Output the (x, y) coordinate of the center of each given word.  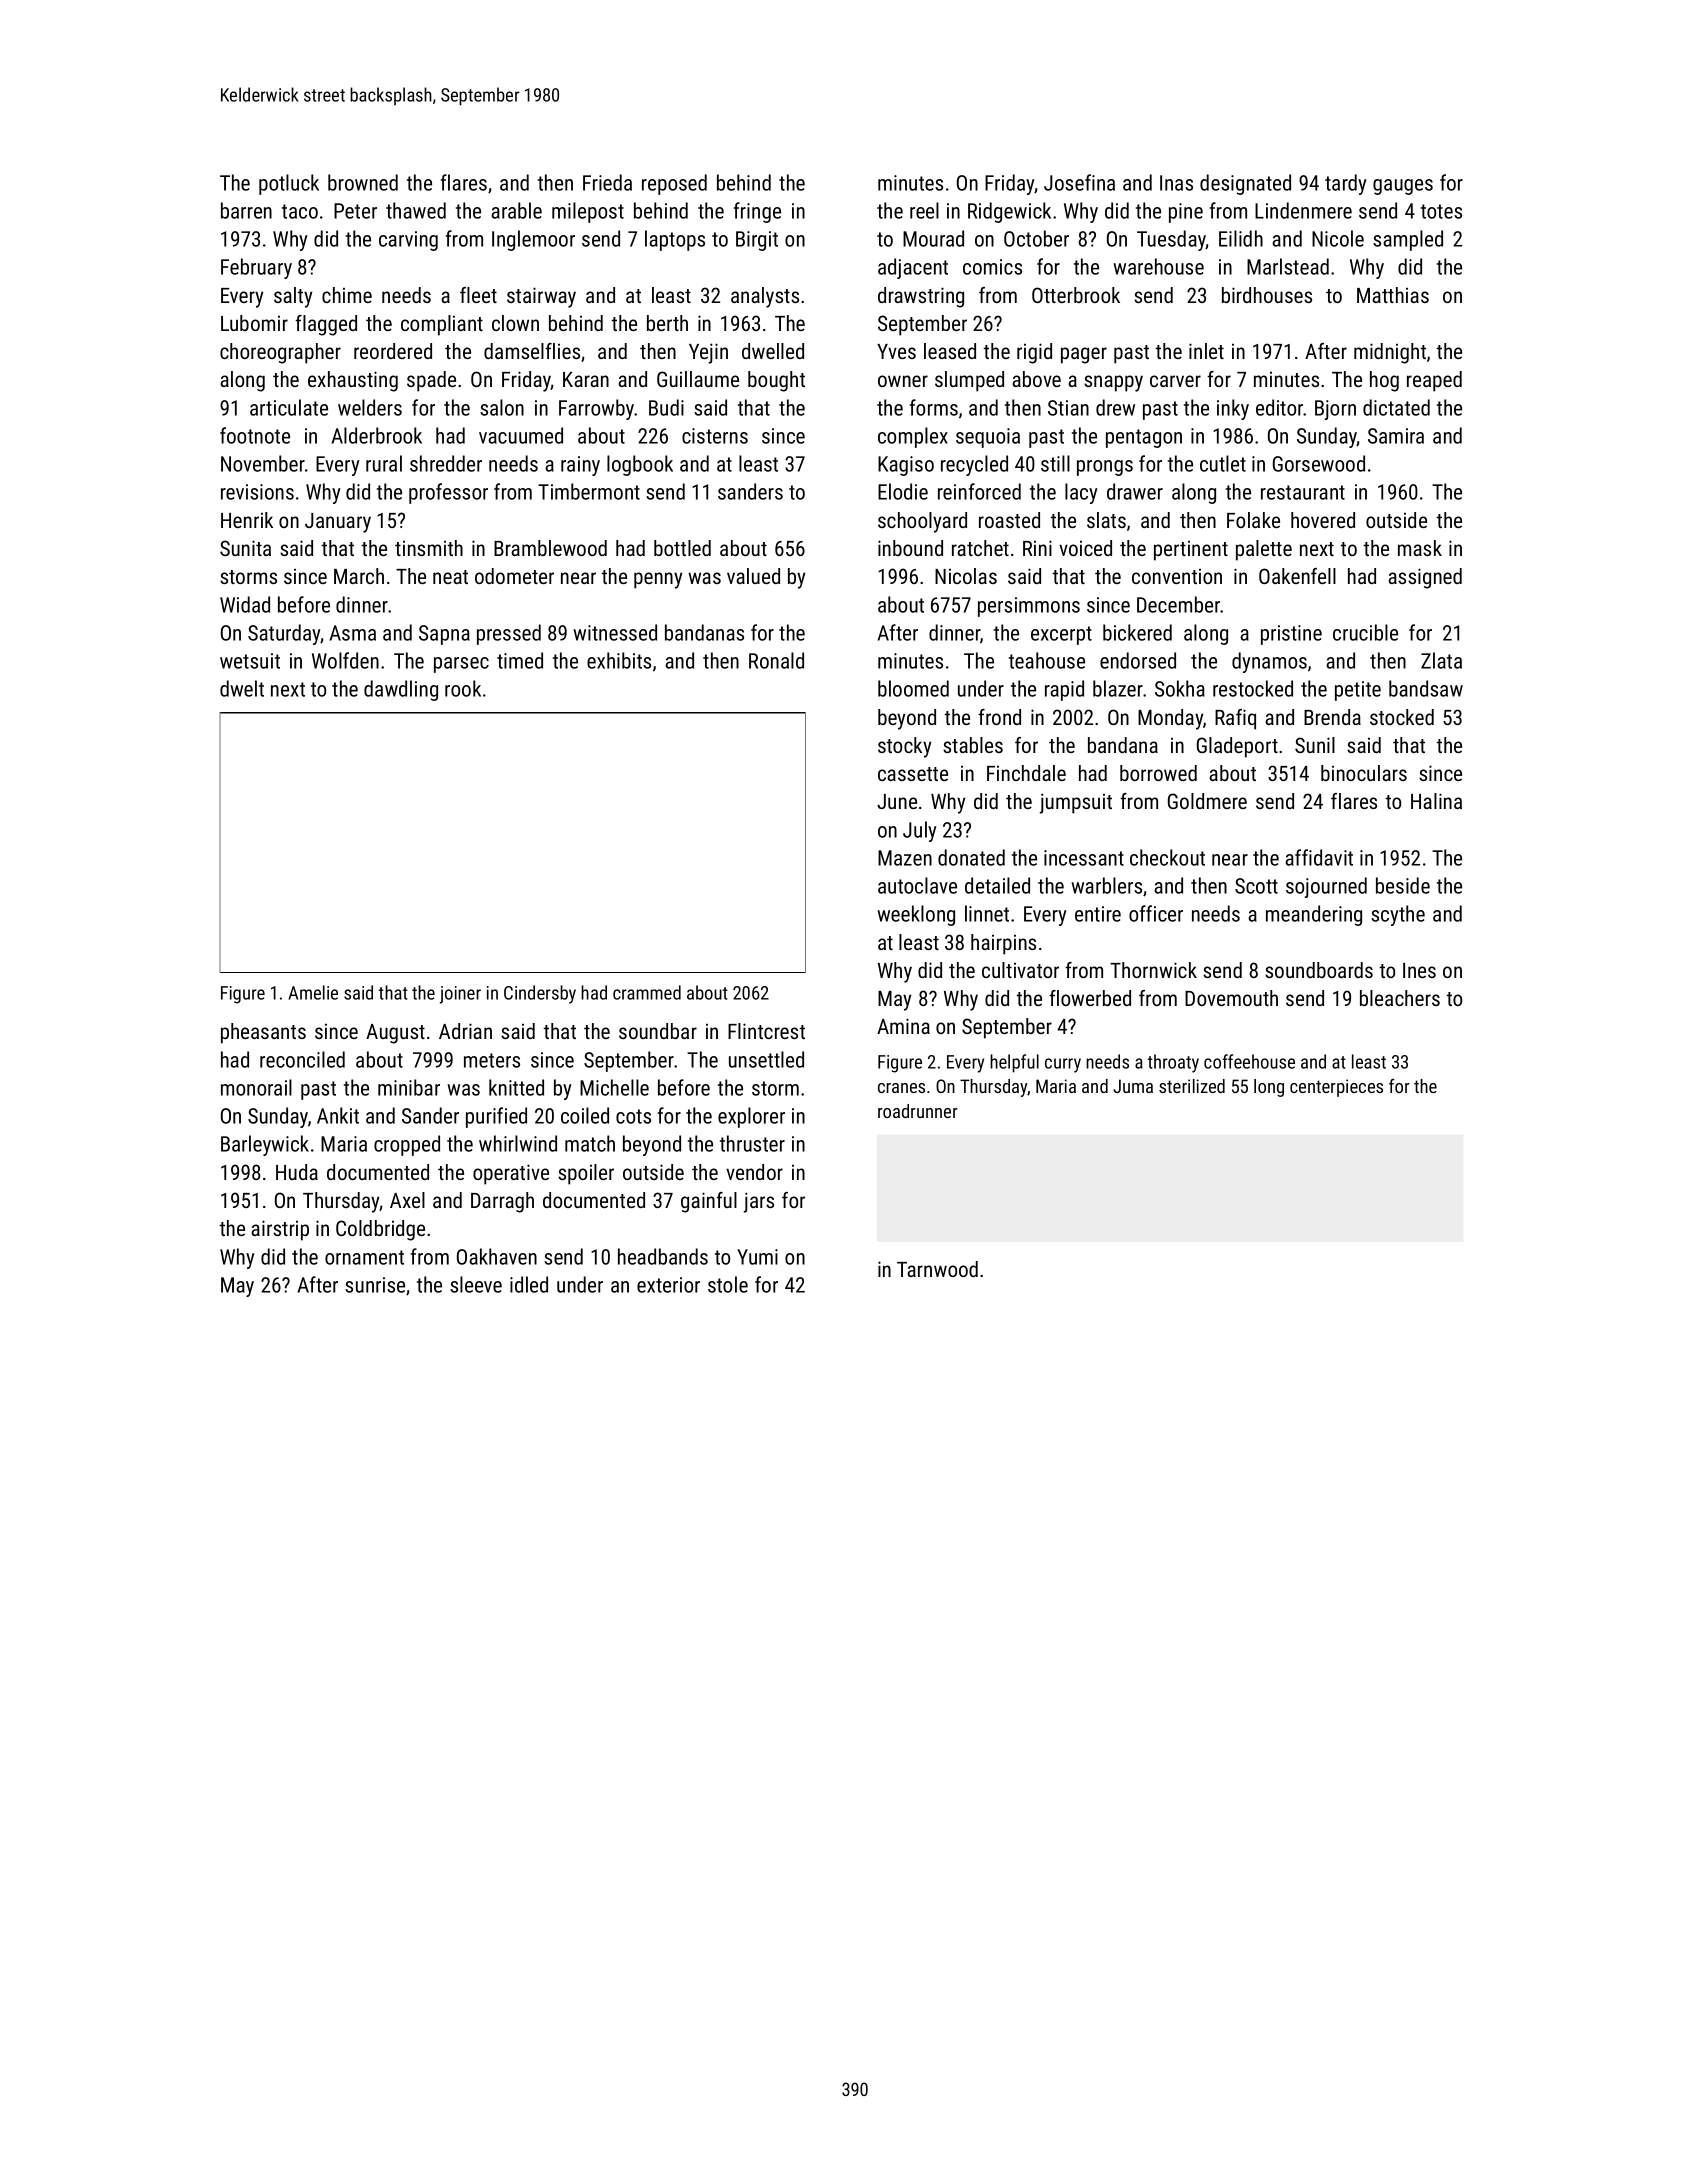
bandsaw (1426, 688)
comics (992, 267)
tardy (1346, 184)
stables (973, 745)
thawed (416, 210)
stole (728, 1284)
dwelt (242, 688)
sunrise (375, 1285)
